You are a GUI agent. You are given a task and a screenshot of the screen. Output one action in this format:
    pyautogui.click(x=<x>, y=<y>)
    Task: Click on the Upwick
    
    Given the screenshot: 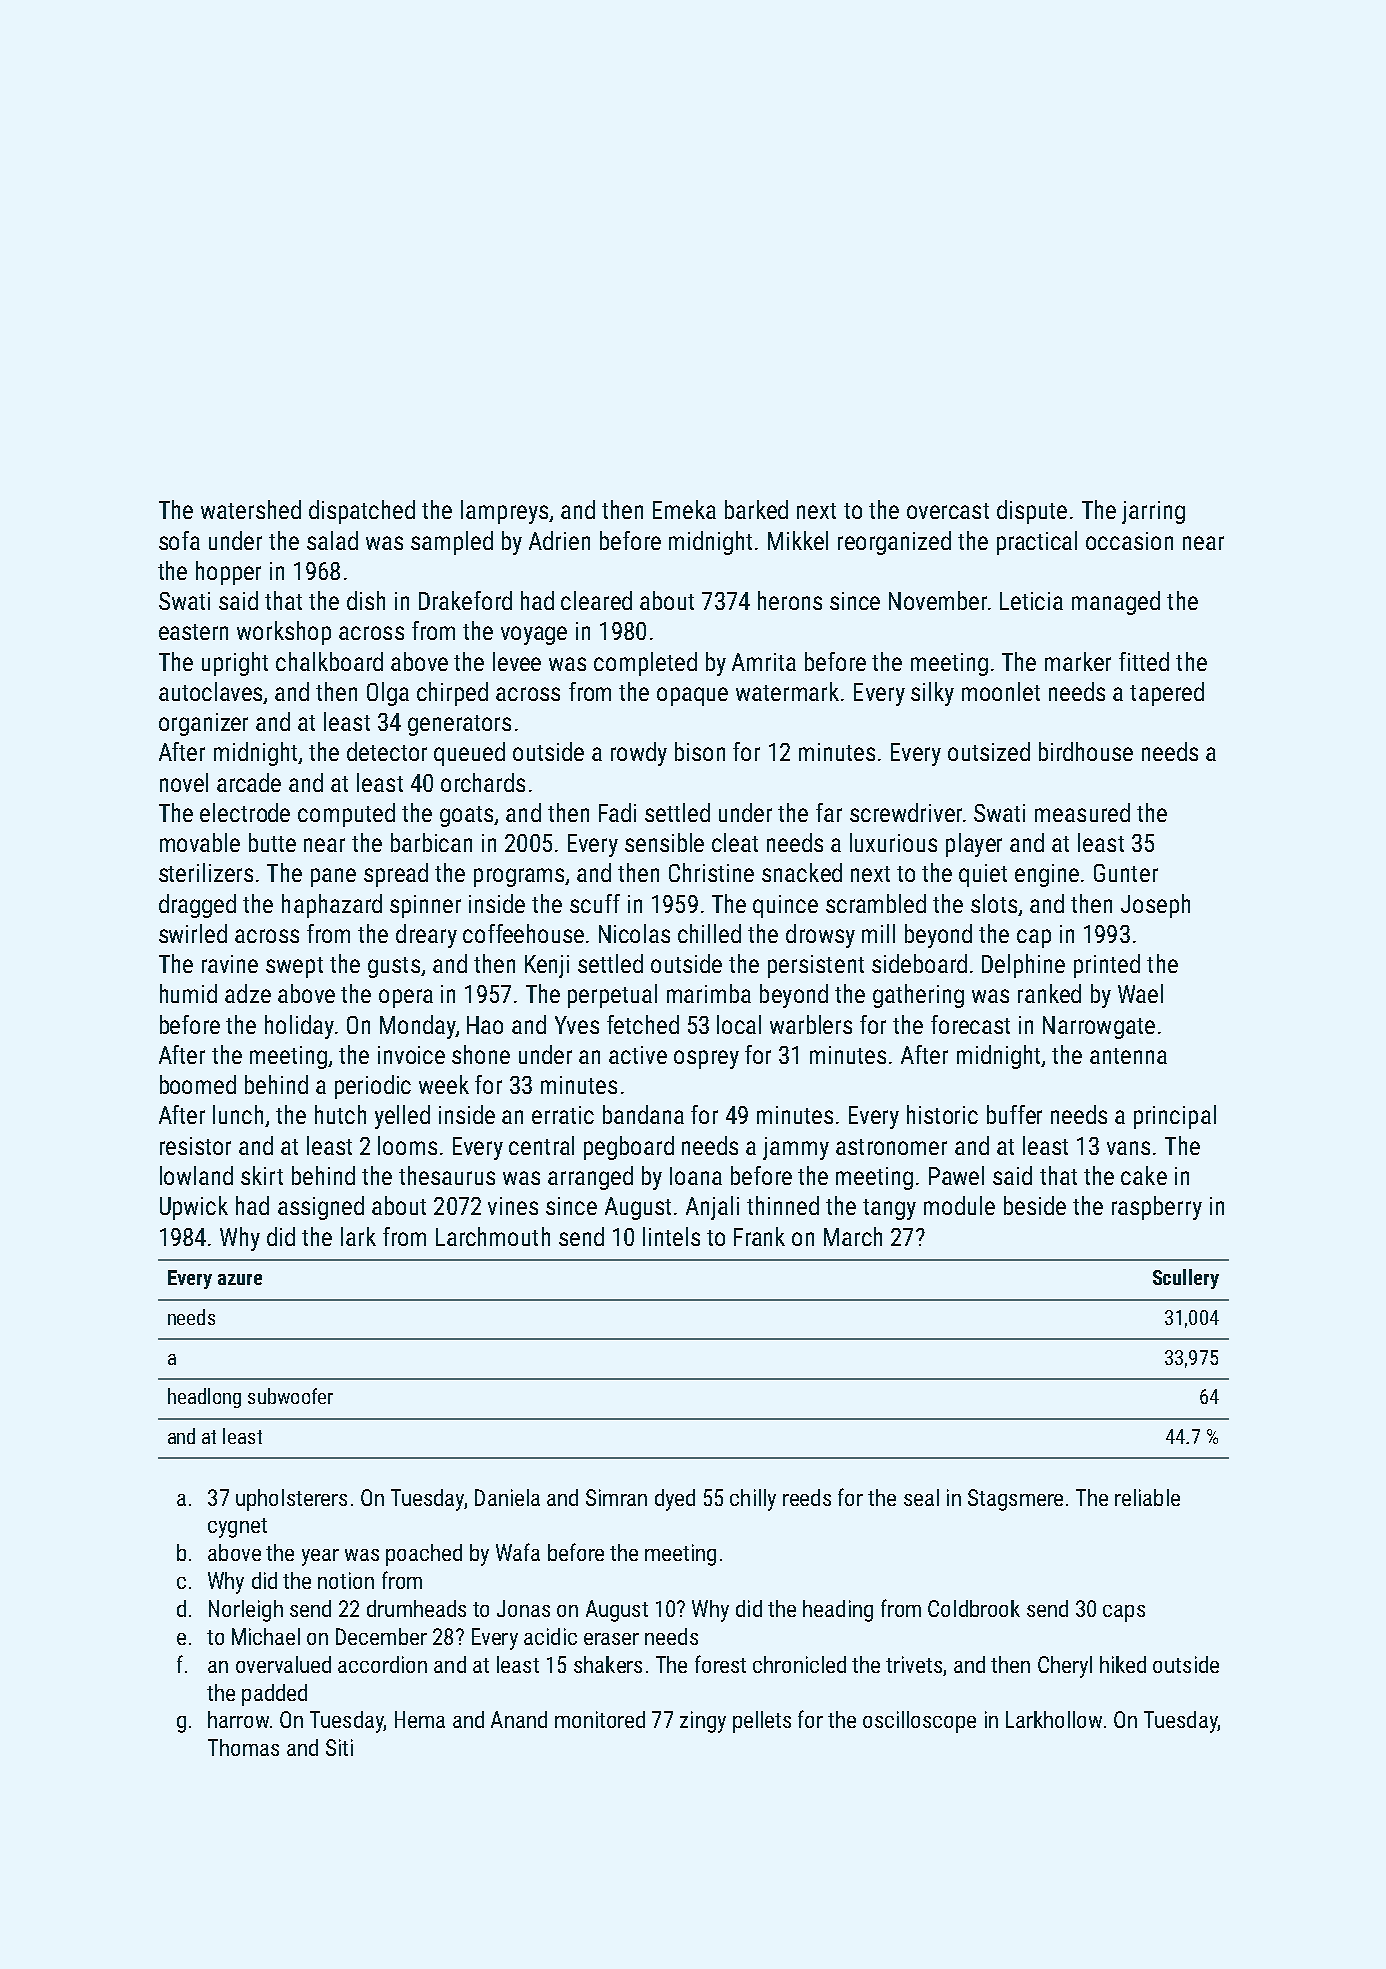 What is the action you would take?
    pyautogui.click(x=194, y=1208)
